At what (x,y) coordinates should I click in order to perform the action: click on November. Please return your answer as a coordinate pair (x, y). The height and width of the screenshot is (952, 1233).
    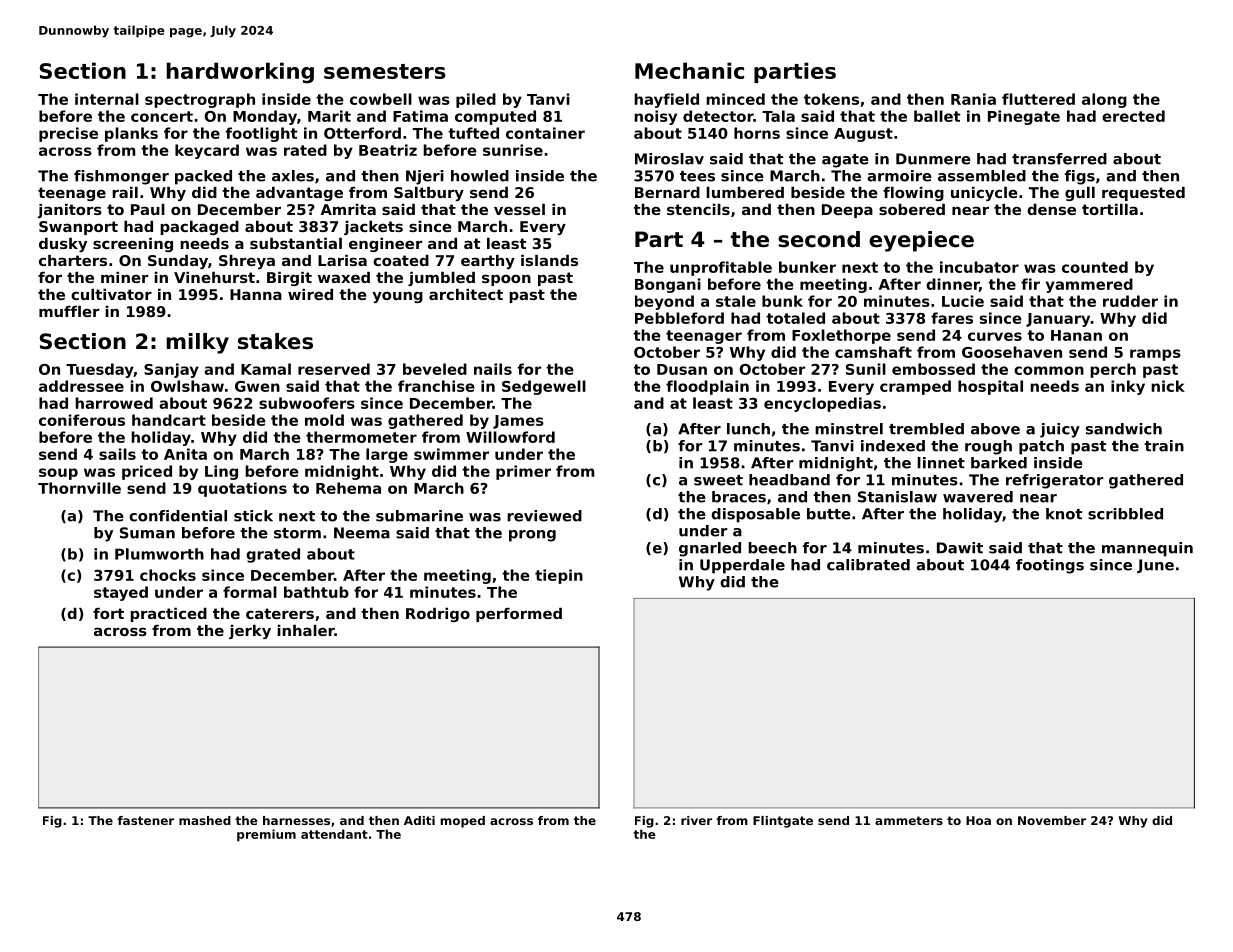
    Looking at the image, I should click on (1052, 820).
